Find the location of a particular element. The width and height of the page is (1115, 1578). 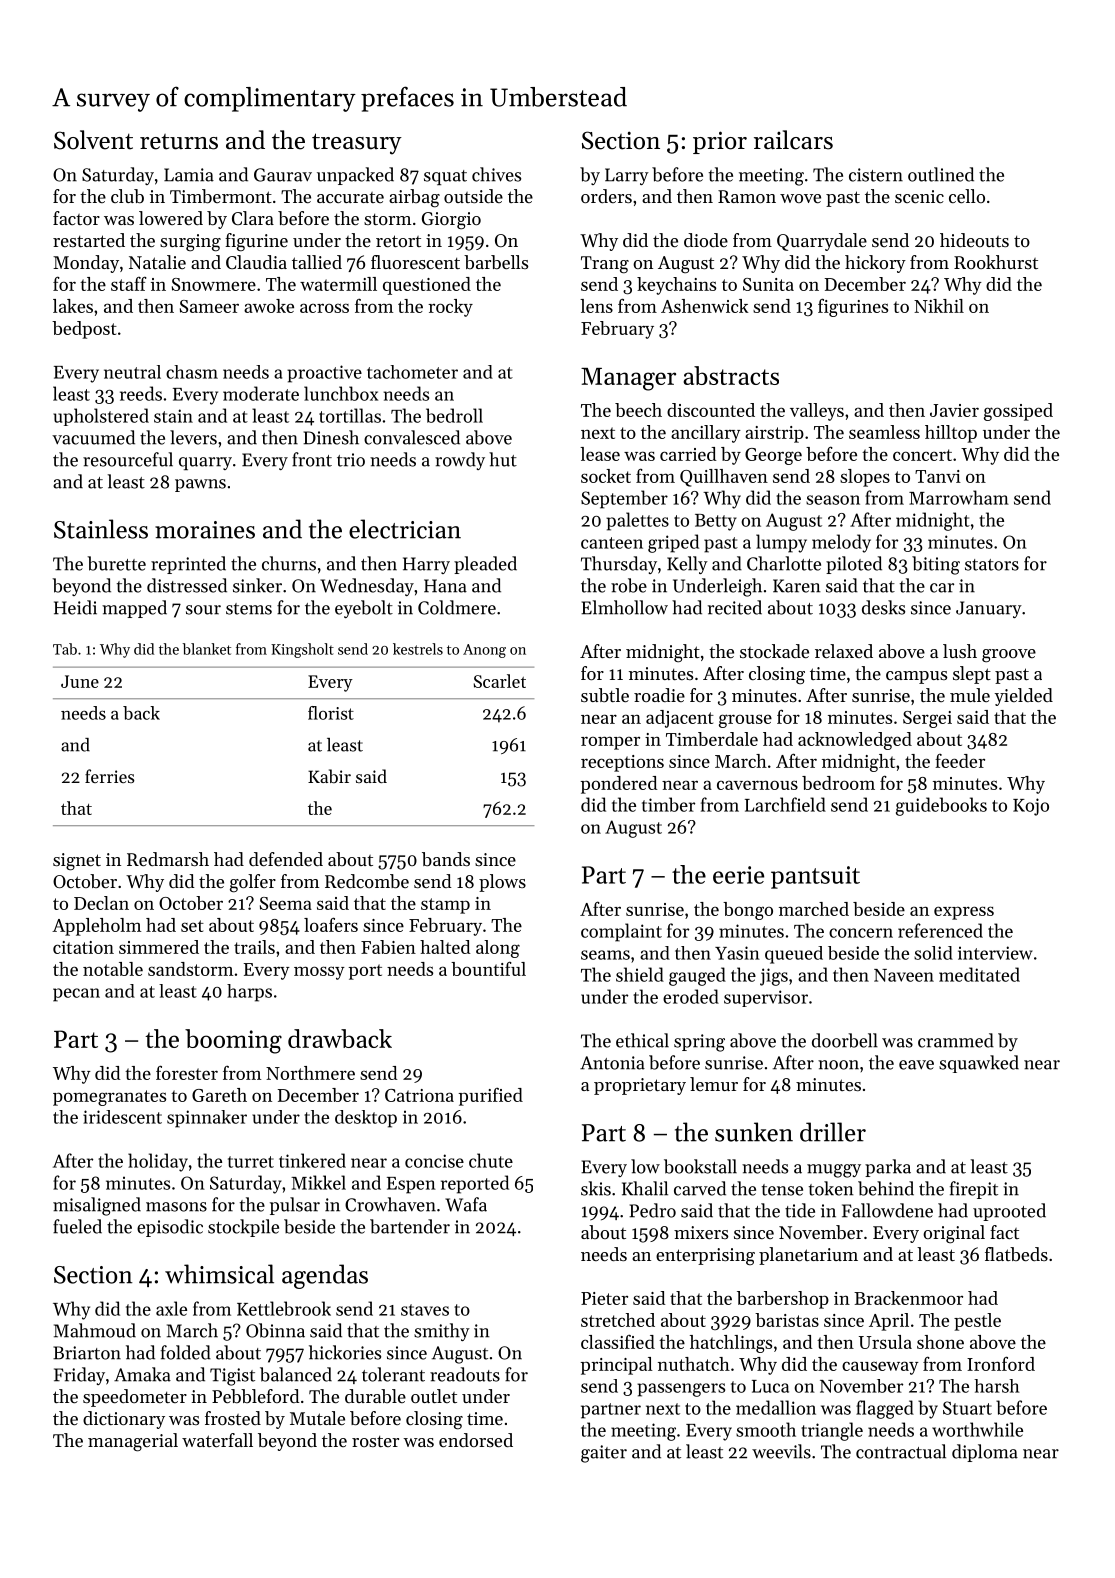

Ursula is located at coordinates (885, 1342).
